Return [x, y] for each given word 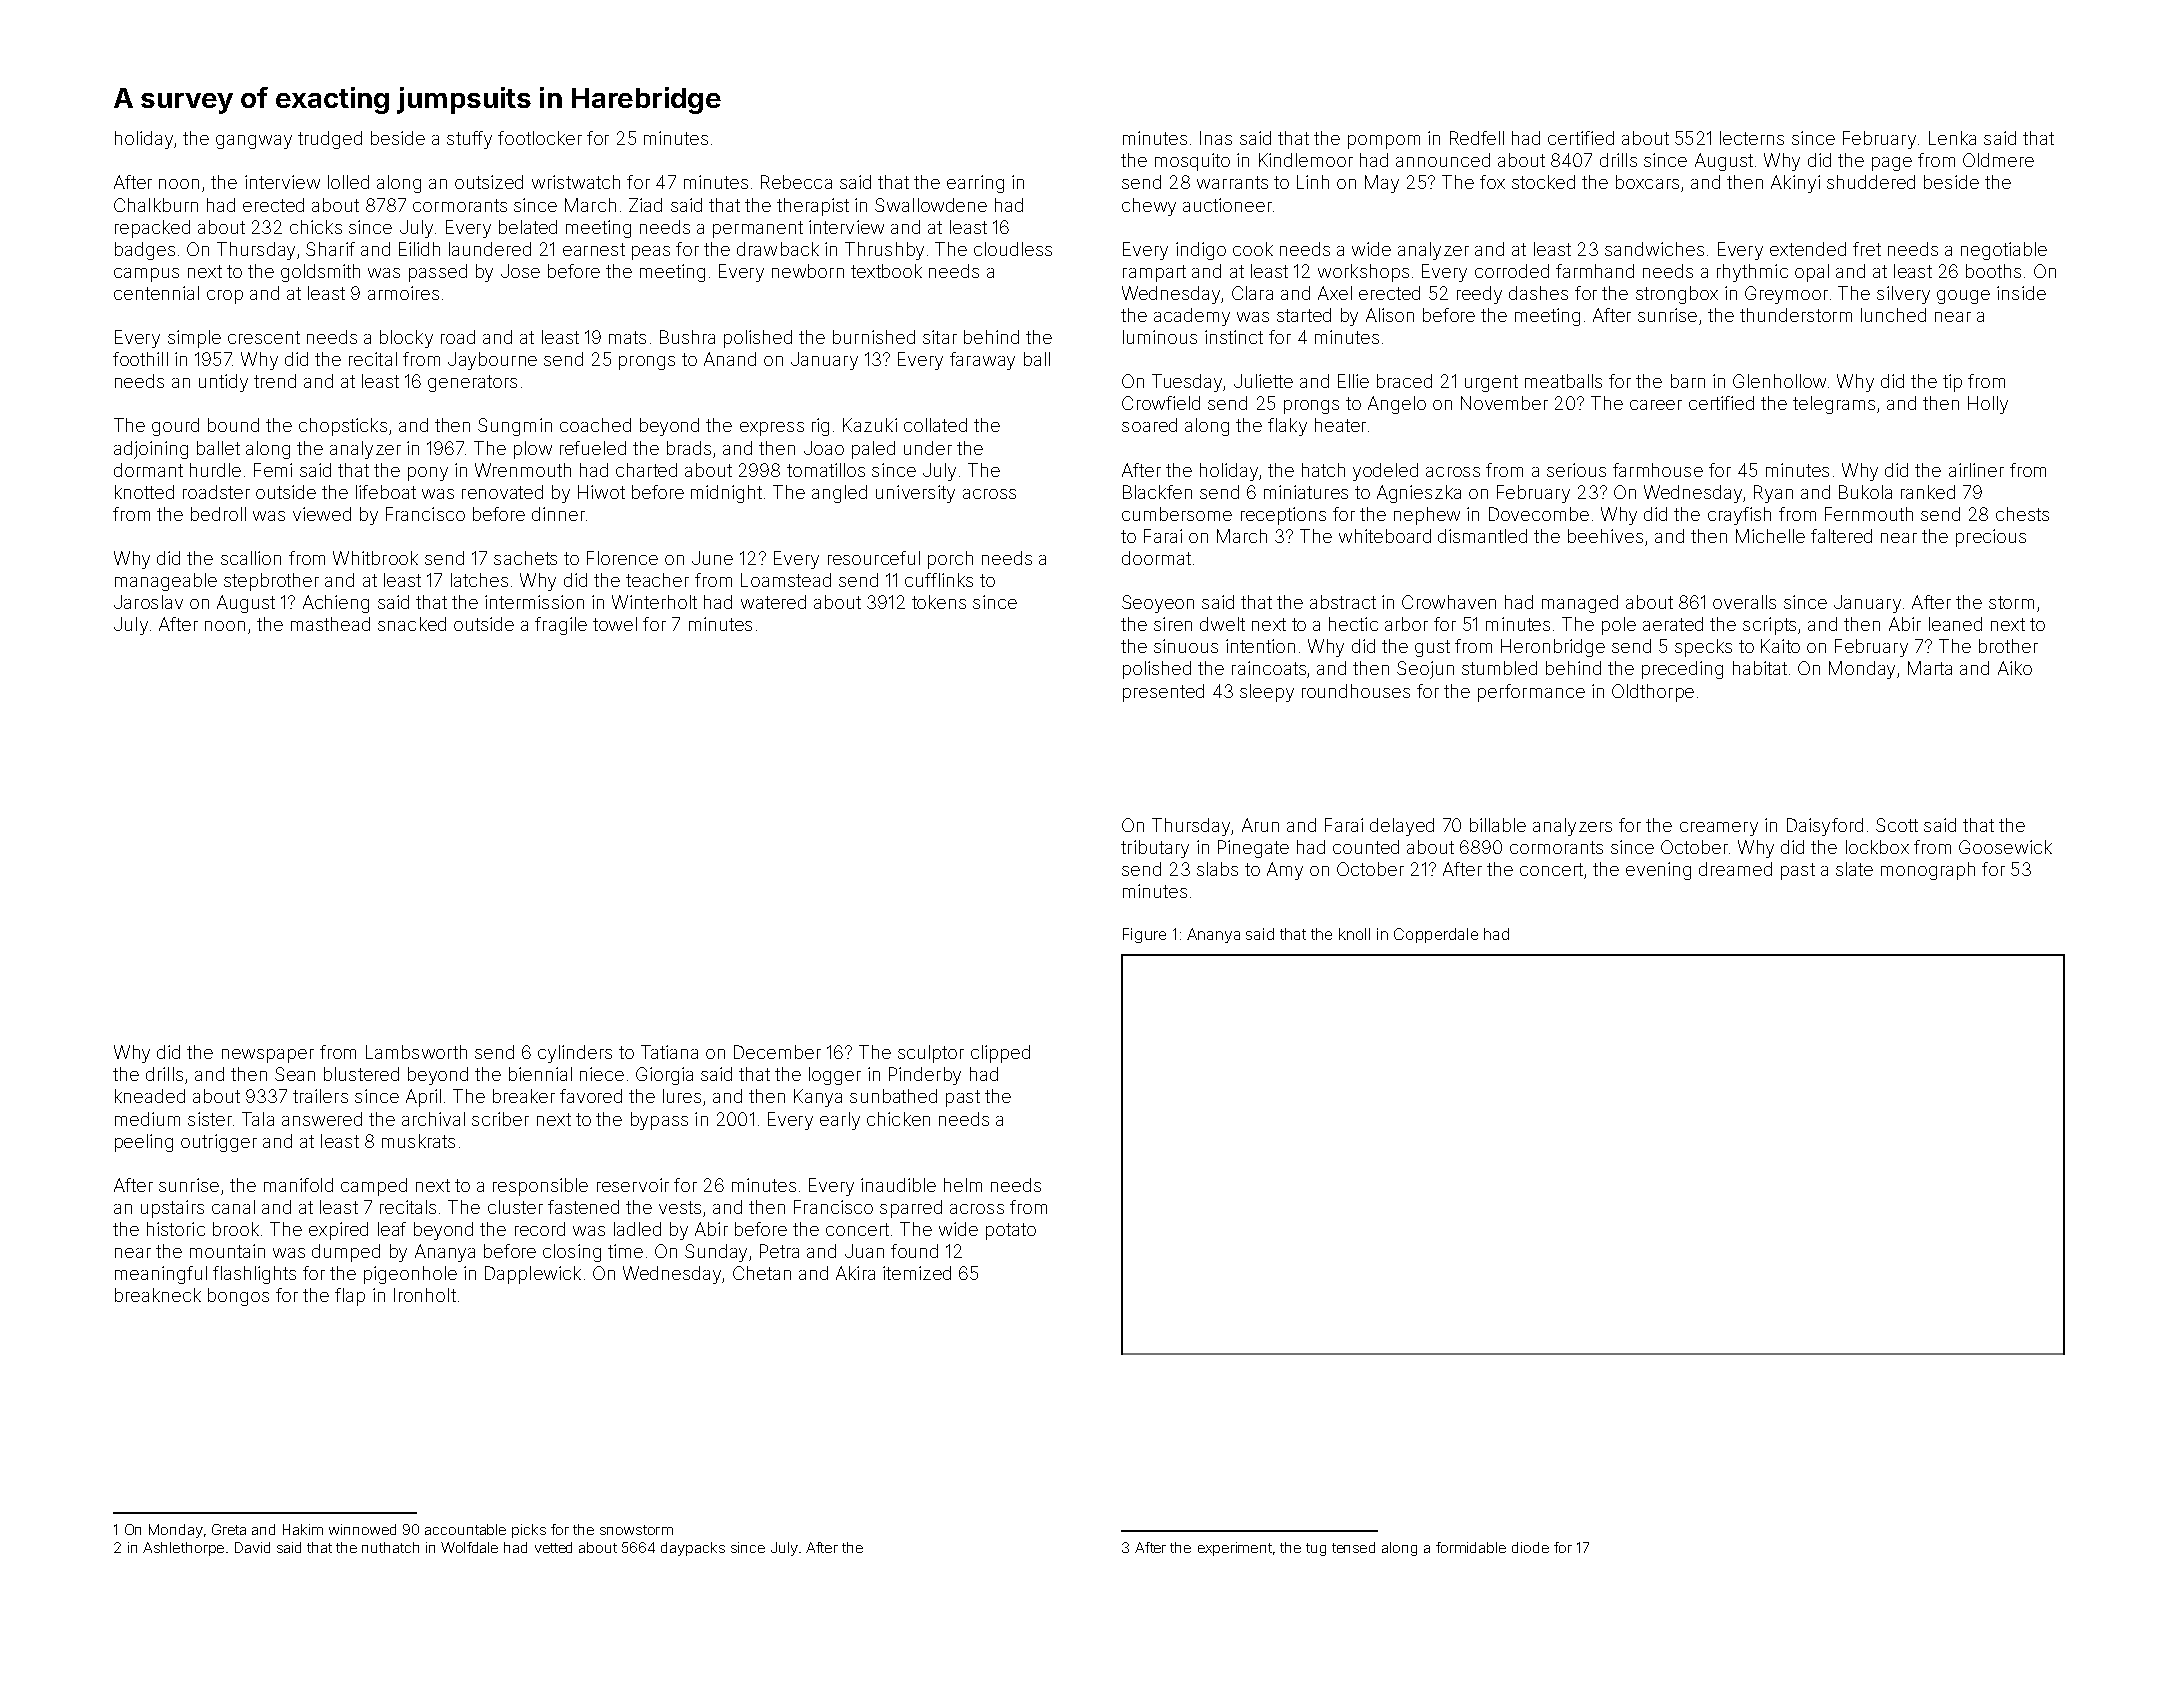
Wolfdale [469, 1547]
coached [595, 425]
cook [1253, 249]
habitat [1760, 668]
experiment [1235, 1549]
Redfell [1477, 138]
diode [1530, 1547]
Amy [1285, 871]
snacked [412, 624]
